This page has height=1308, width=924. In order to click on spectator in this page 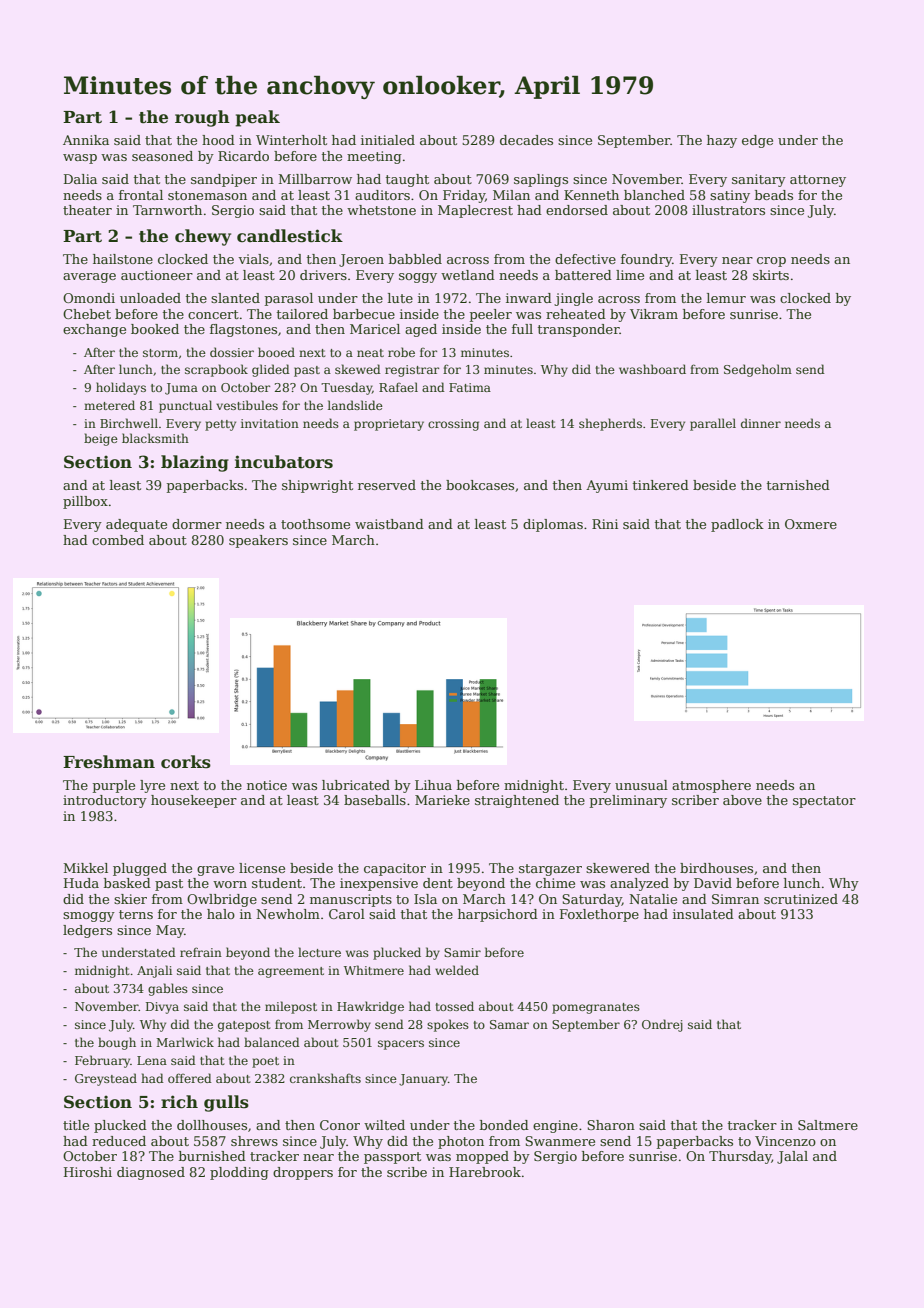, I will do `click(824, 802)`.
